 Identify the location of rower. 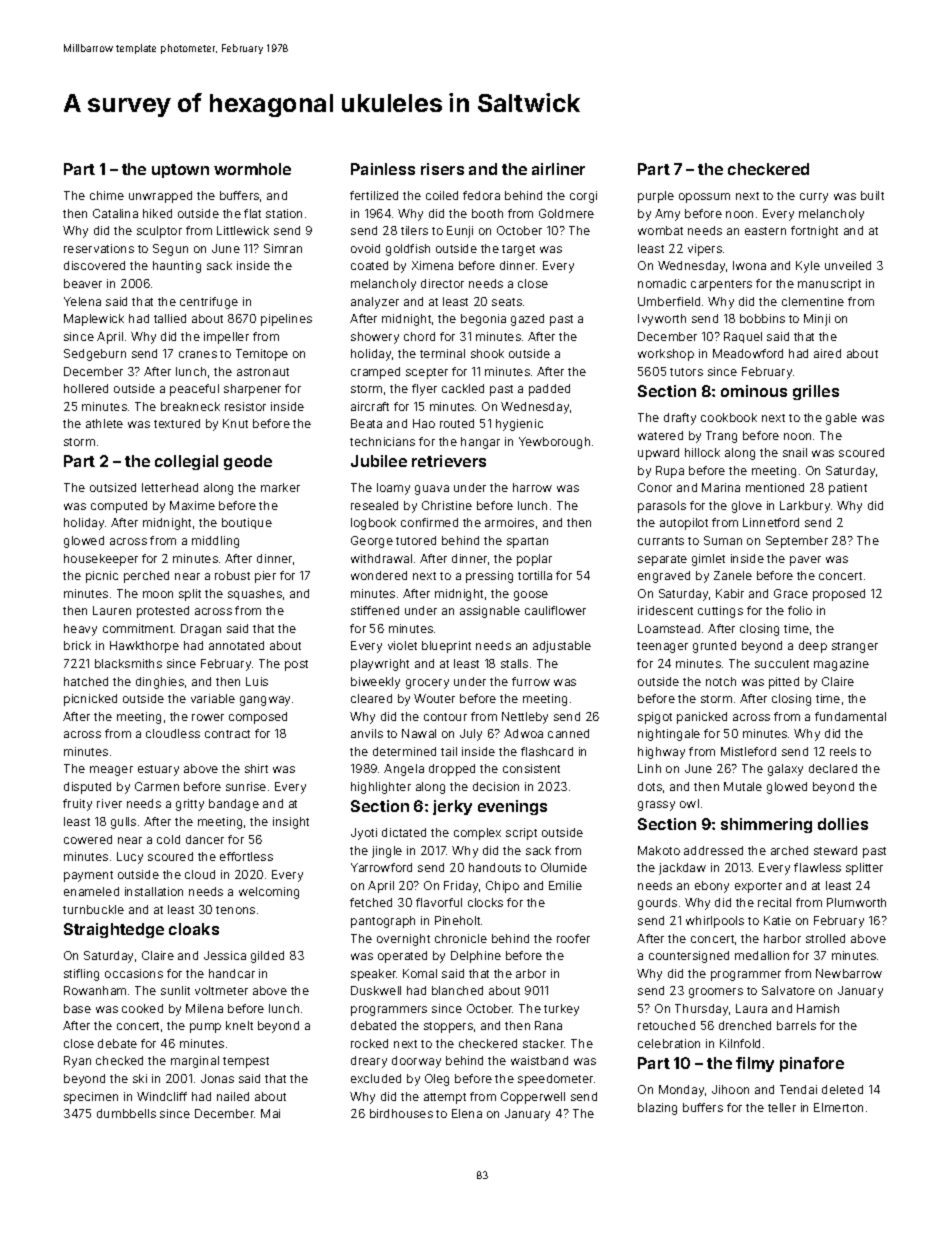
(208, 717).
